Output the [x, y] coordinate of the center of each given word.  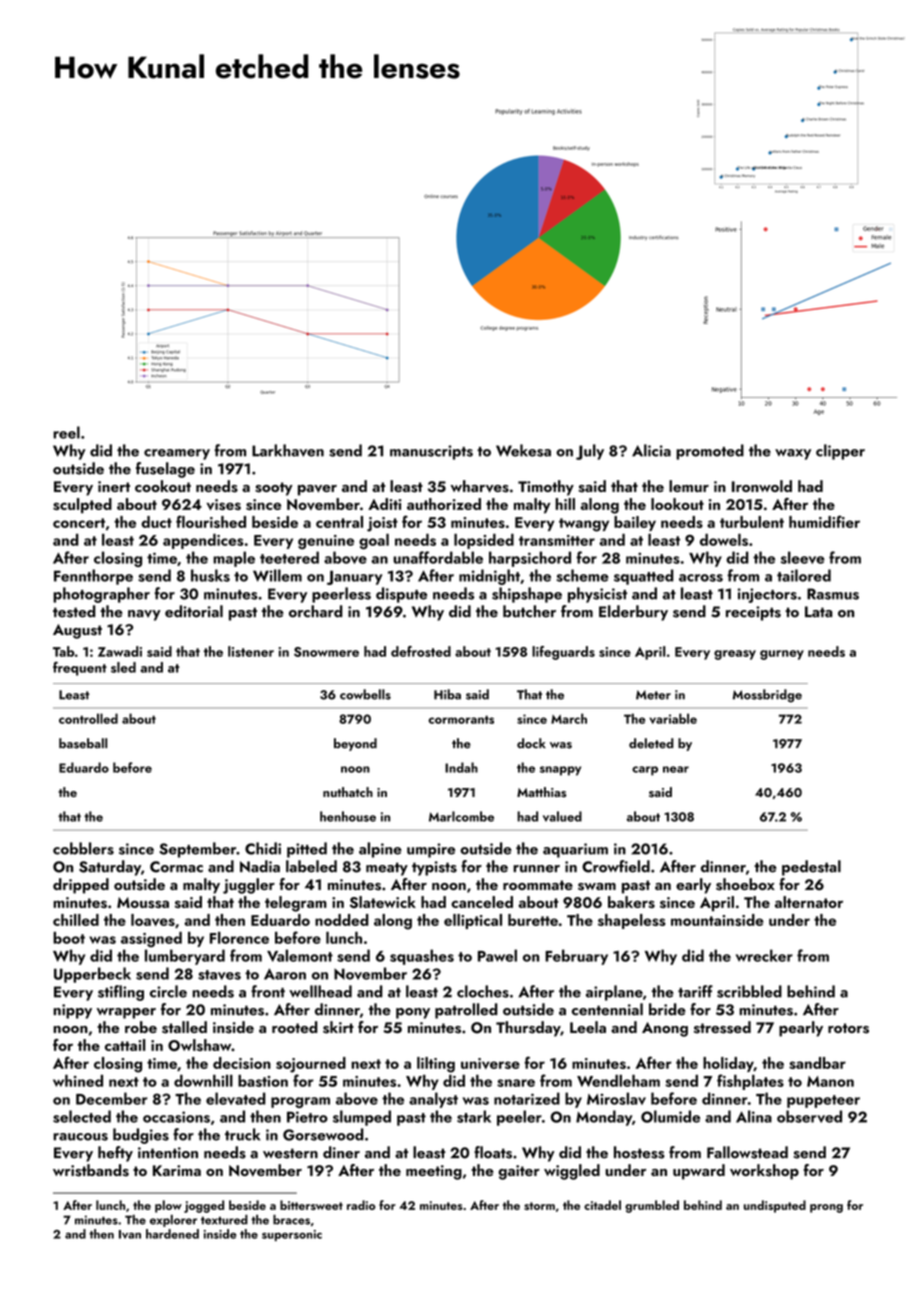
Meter [653, 695]
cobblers [83, 848]
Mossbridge [767, 696]
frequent [80, 669]
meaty [387, 869]
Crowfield [616, 866]
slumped [362, 1118]
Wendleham [618, 1081]
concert [79, 523]
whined [78, 1081]
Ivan [130, 1234]
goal [374, 542]
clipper [840, 452]
